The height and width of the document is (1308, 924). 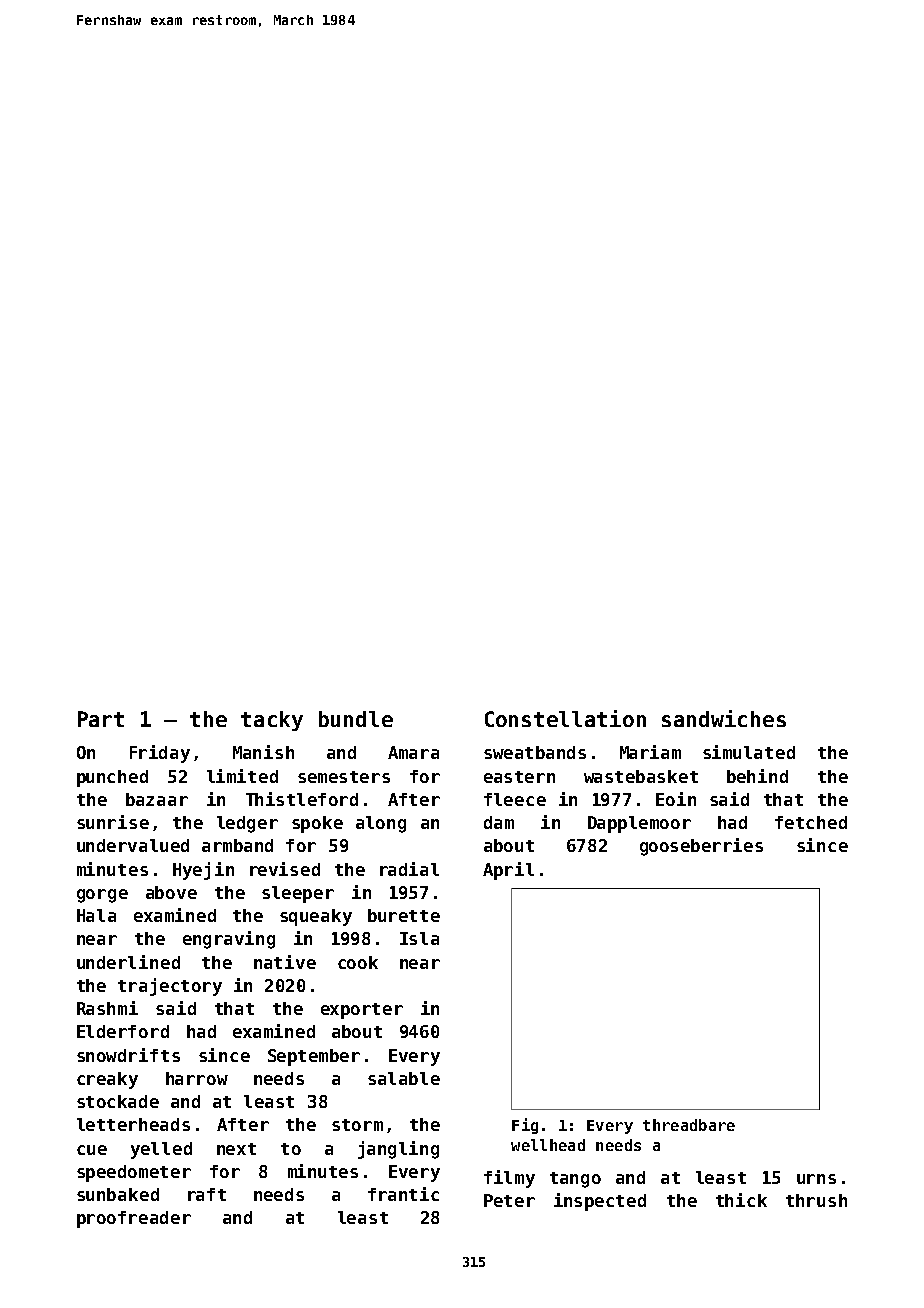 I want to click on Peter, so click(x=509, y=1200).
